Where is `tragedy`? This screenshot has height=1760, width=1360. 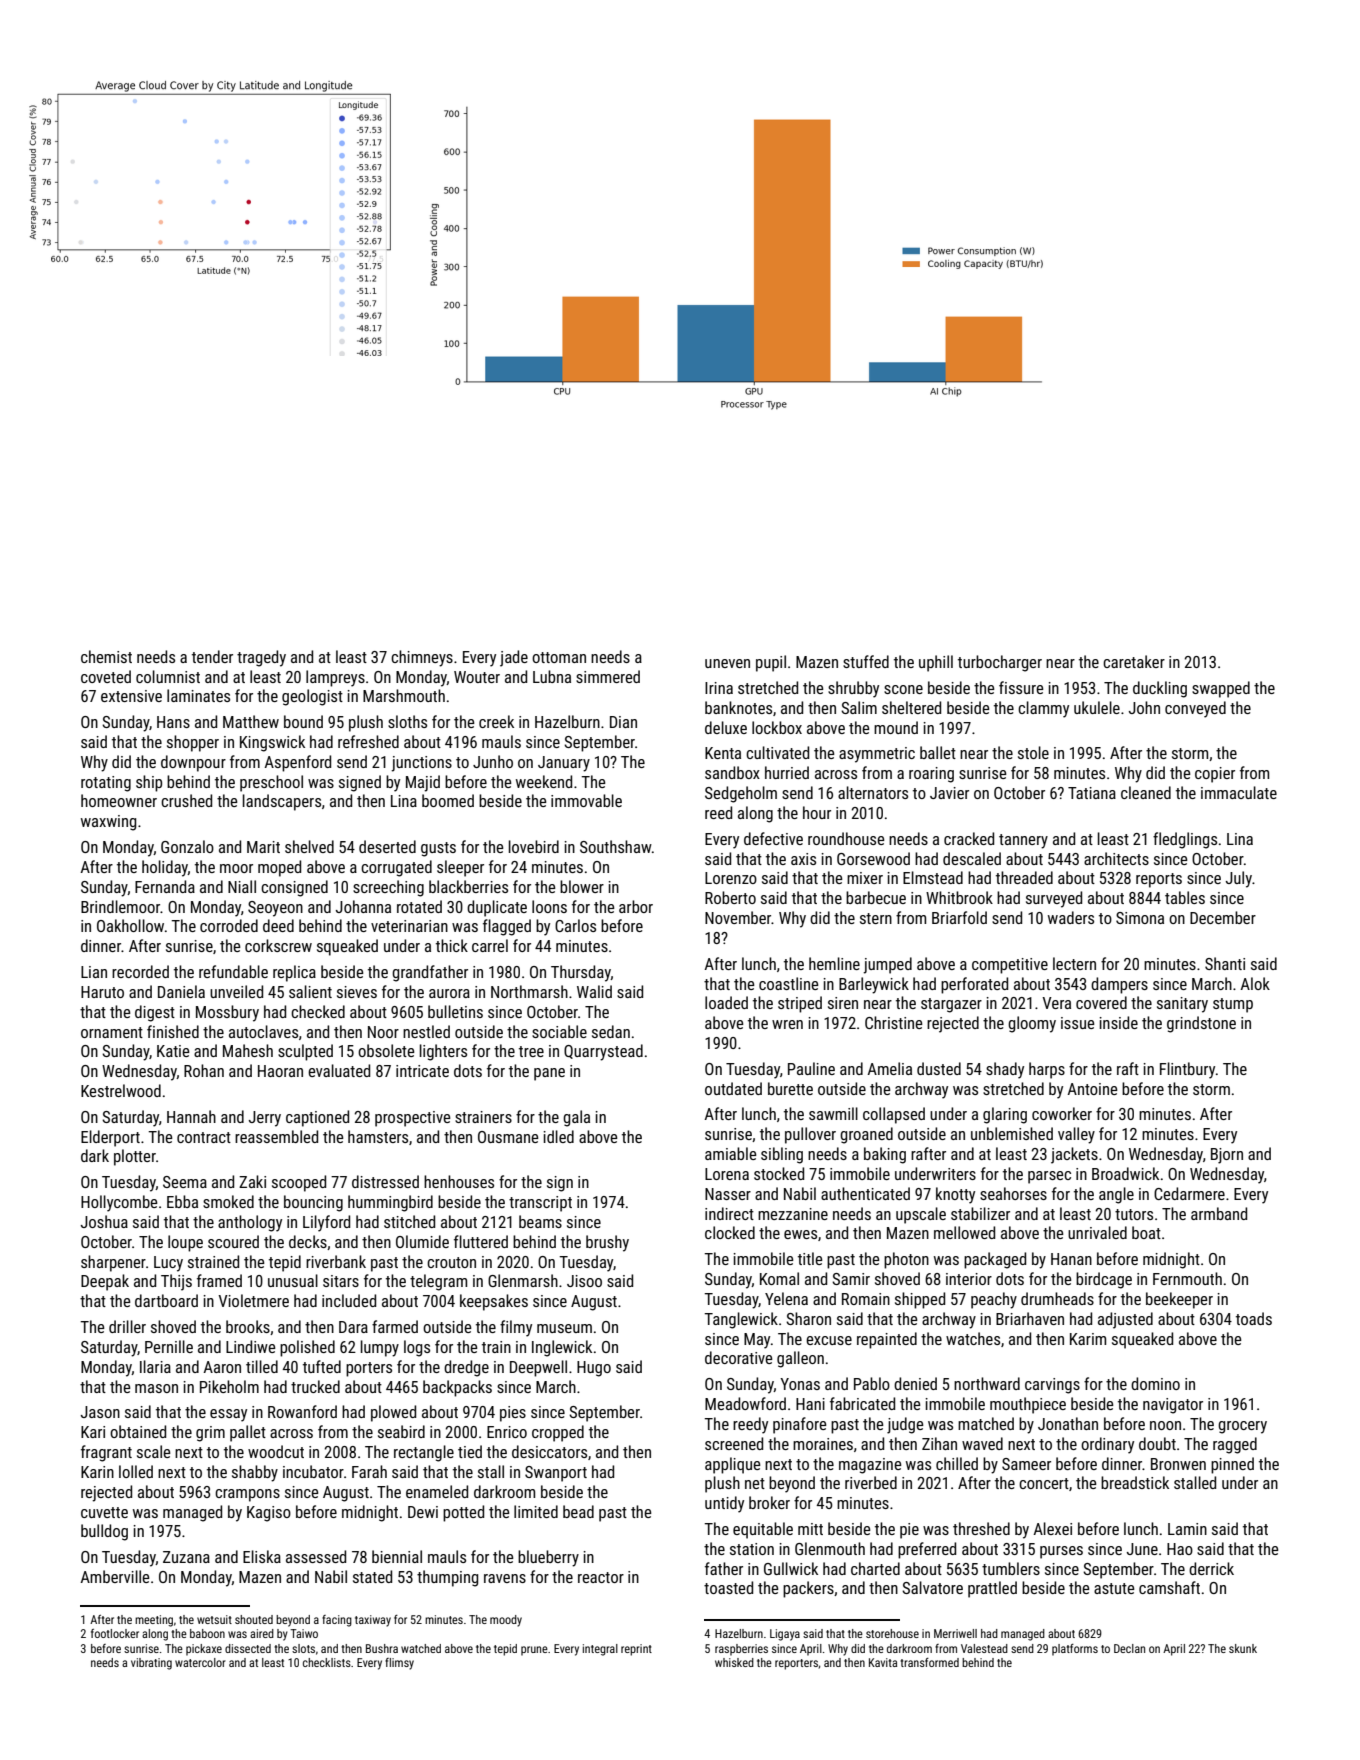 tragedy is located at coordinates (261, 658).
